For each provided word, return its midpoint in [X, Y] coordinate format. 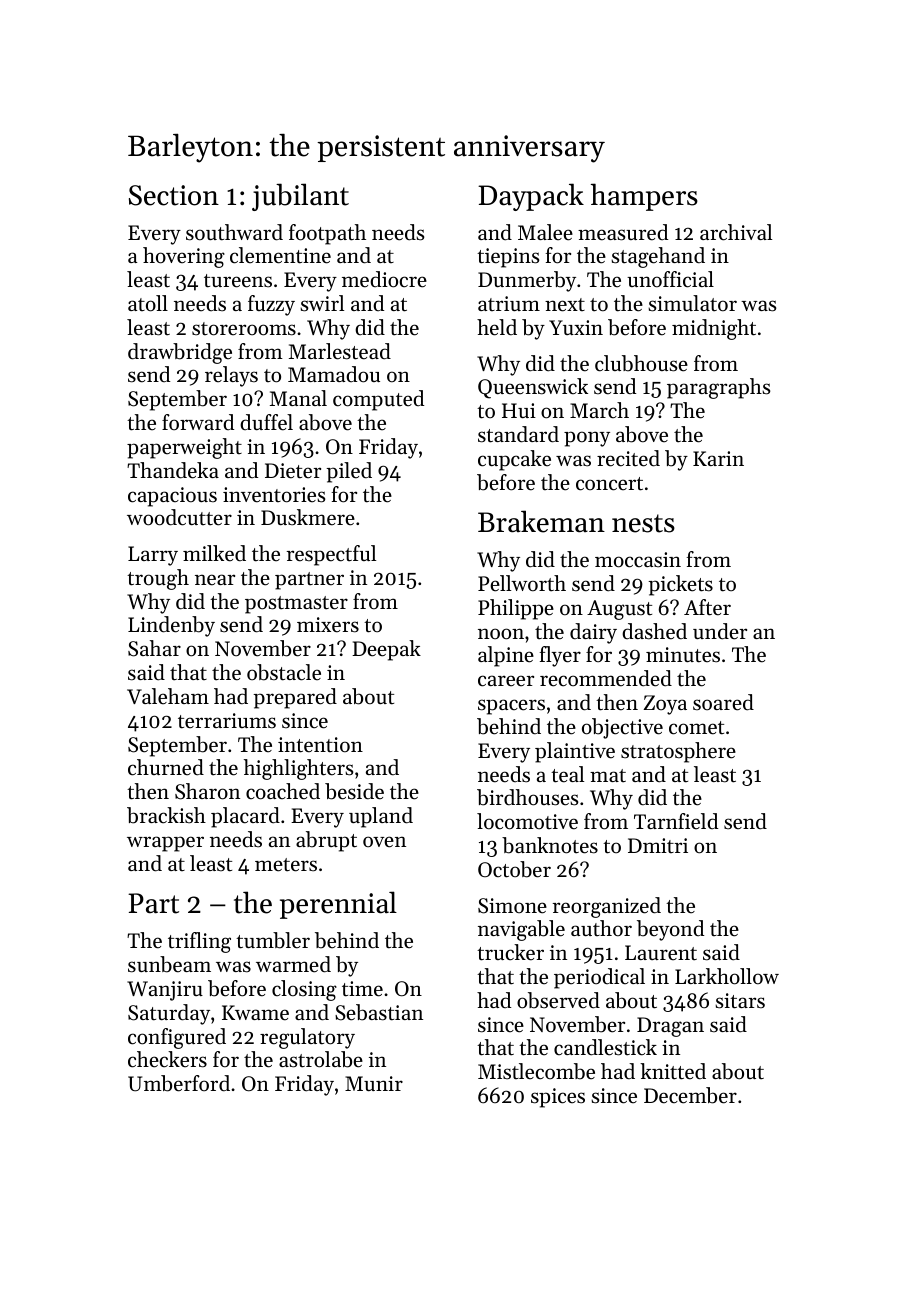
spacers [511, 707]
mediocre [384, 279]
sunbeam [169, 964]
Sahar [154, 648]
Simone [512, 906]
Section [174, 195]
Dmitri [658, 845]
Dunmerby [527, 281]
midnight [714, 329]
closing [304, 990]
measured [623, 232]
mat [608, 776]
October [514, 869]
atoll [148, 303]
